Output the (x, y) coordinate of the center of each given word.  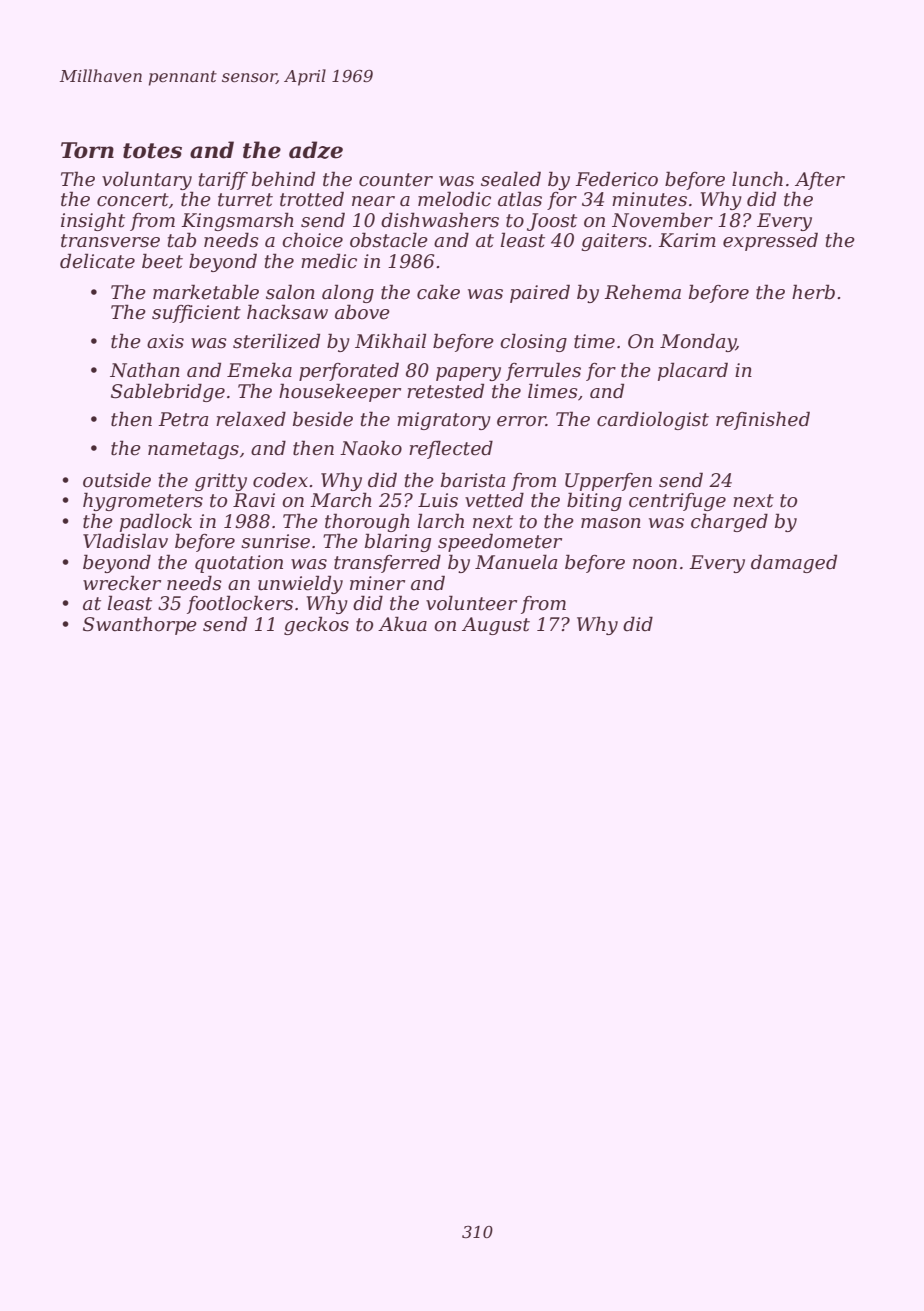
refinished (763, 420)
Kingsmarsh (237, 221)
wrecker (122, 583)
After (820, 181)
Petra (183, 419)
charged (729, 522)
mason (611, 523)
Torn (87, 150)
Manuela (516, 562)
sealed (511, 179)
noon (655, 564)
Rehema (642, 292)
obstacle (389, 240)
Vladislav (125, 541)
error (521, 421)
